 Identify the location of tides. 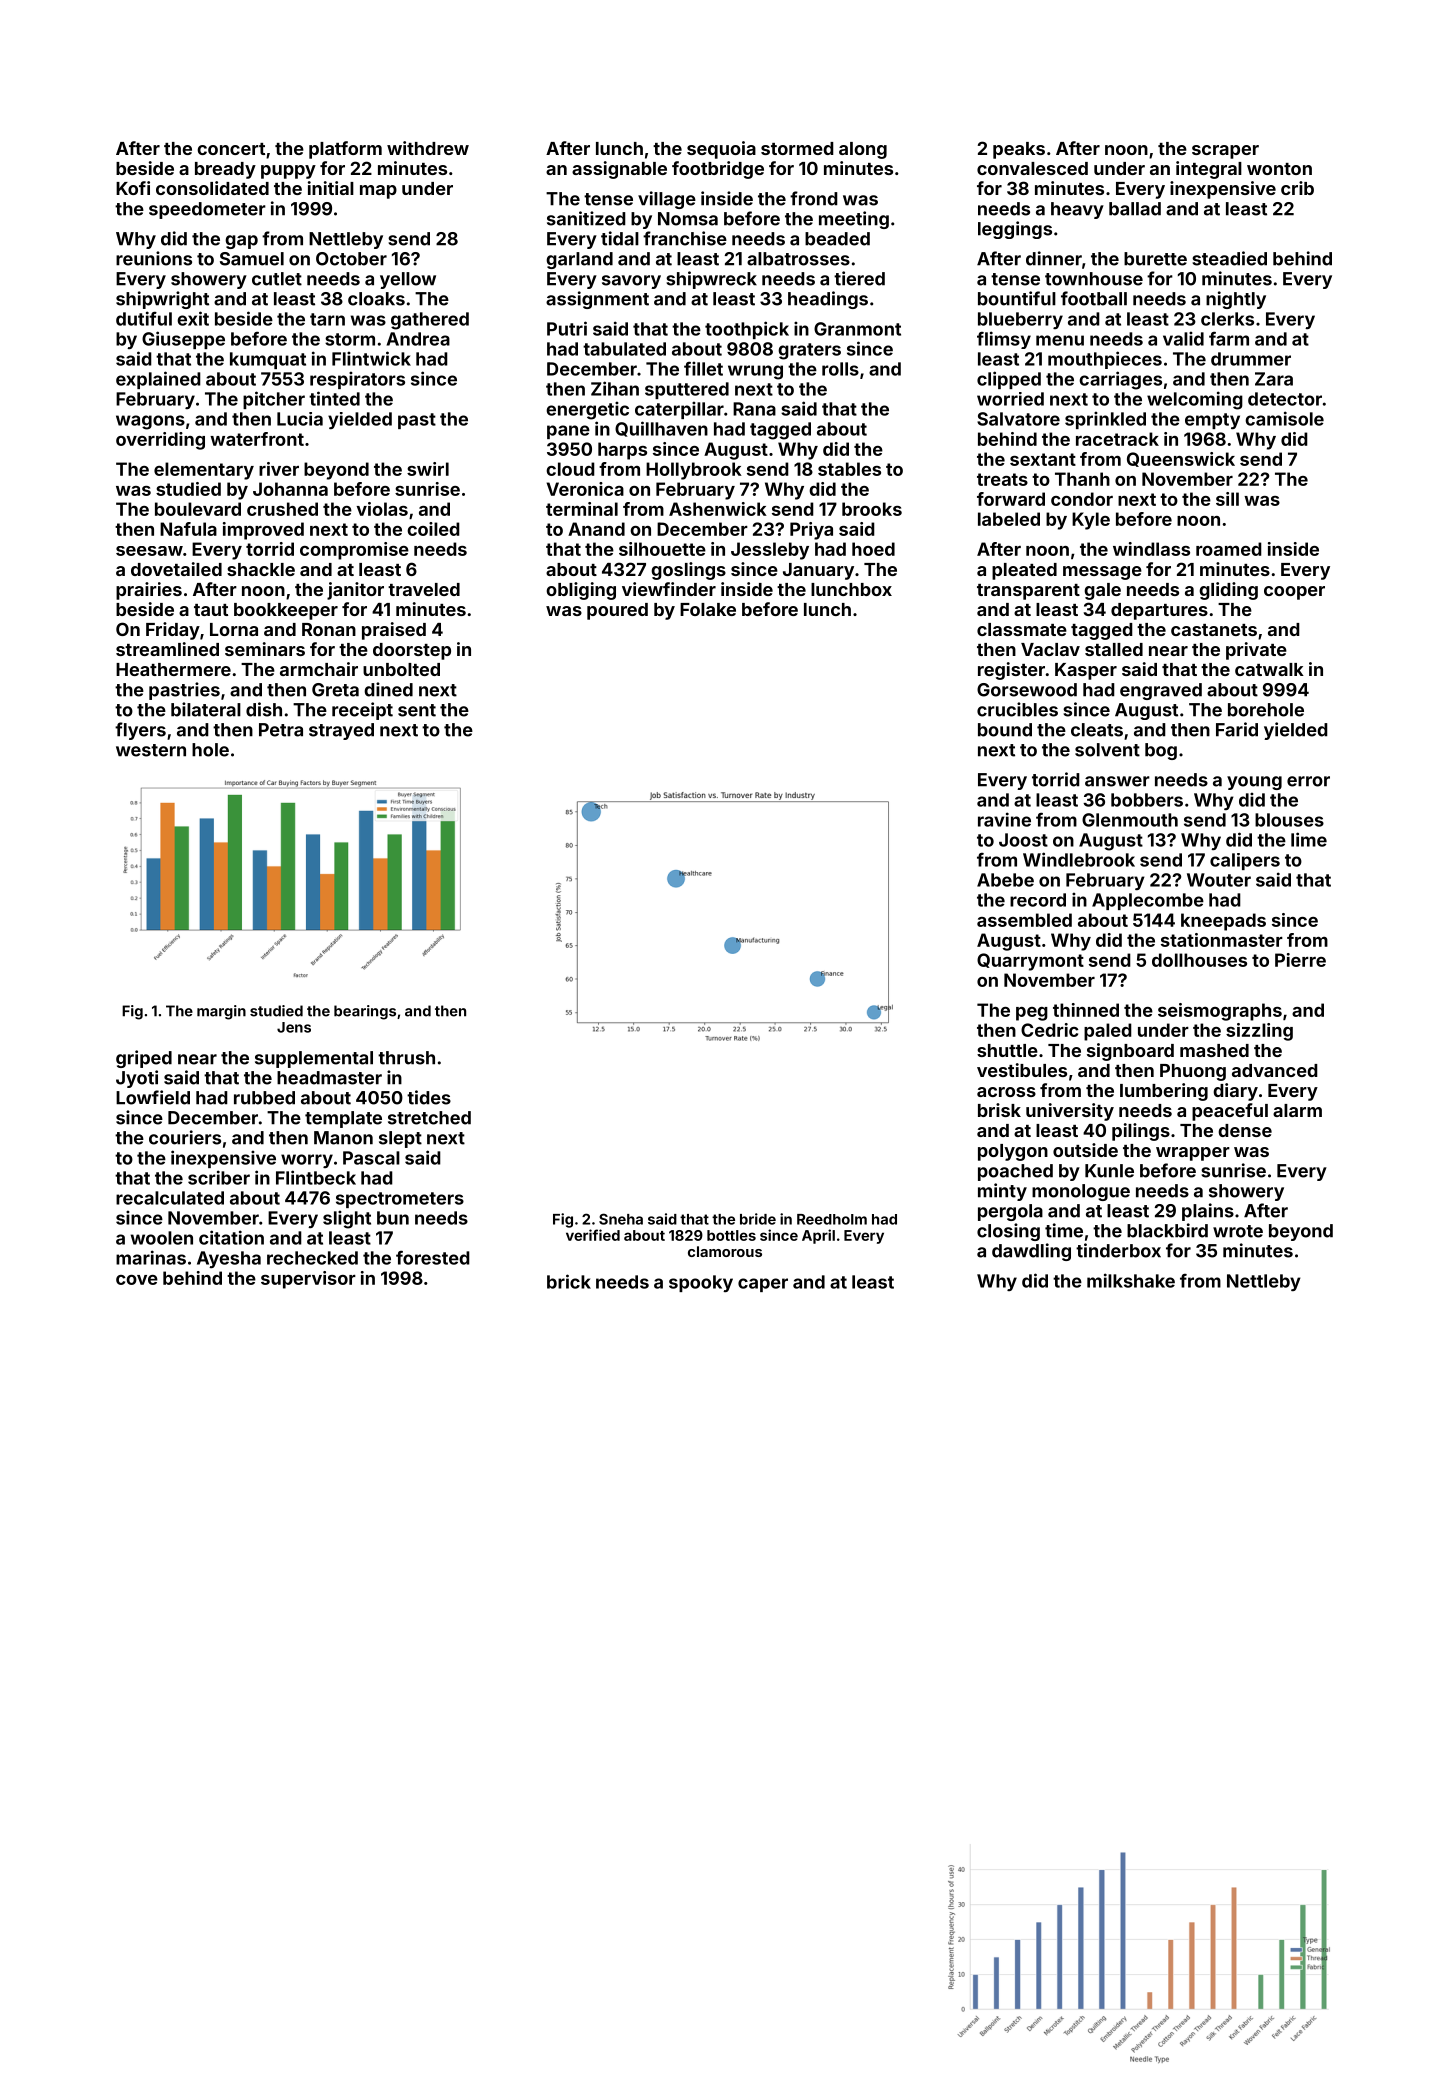
(429, 1097).
